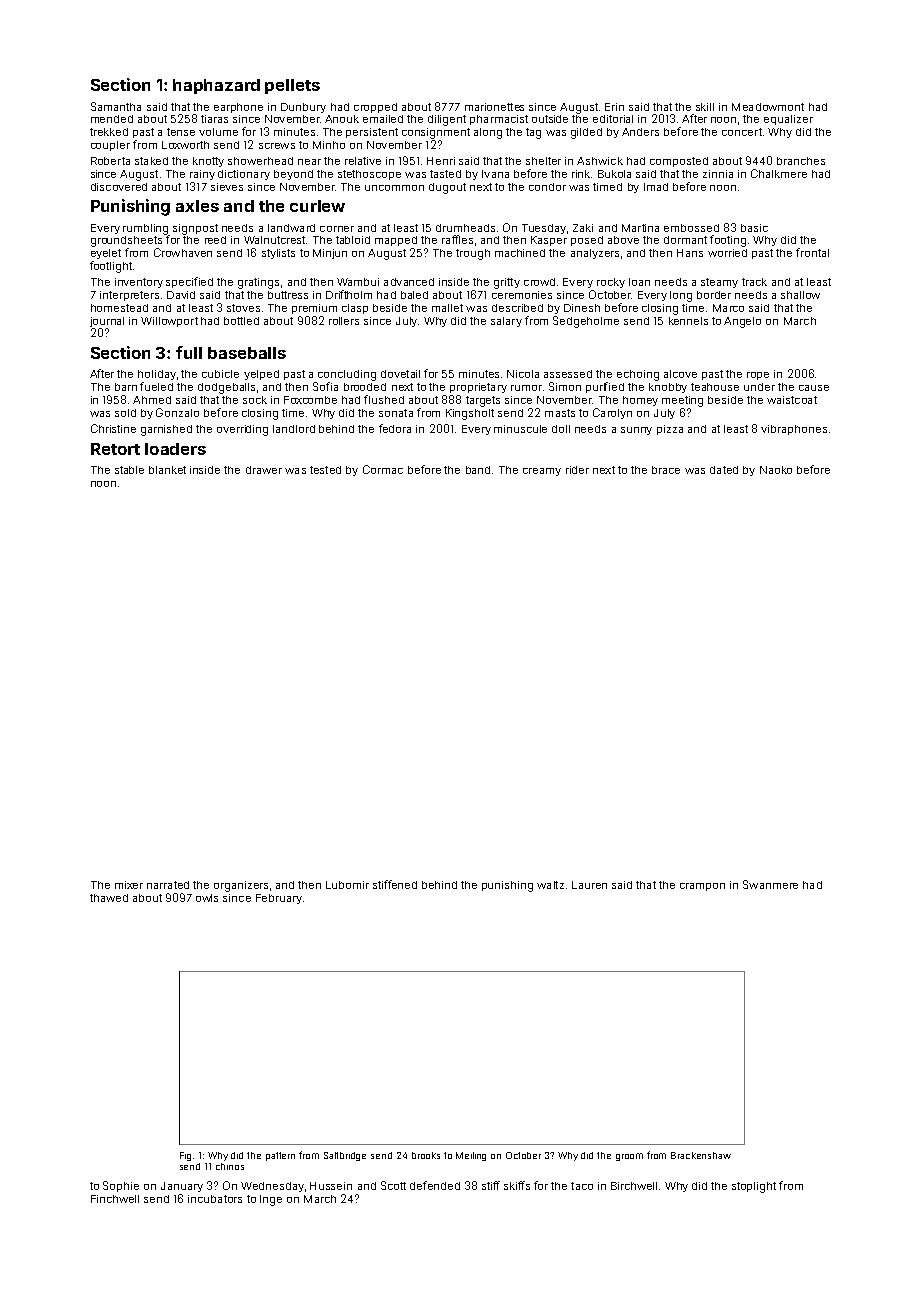  Describe the element at coordinates (776, 470) in the image. I see `Naoko` at that location.
